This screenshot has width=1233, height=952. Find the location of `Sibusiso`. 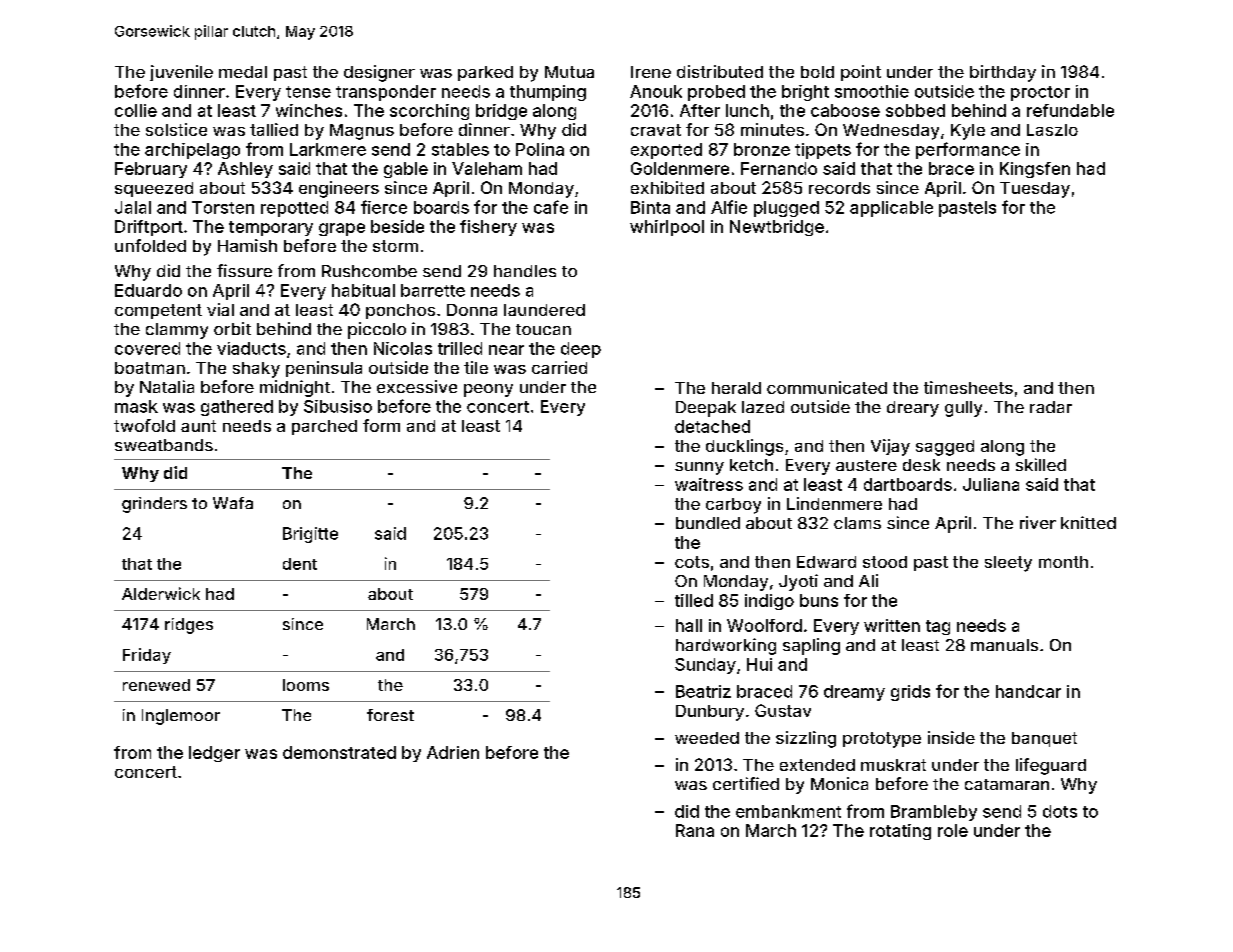

Sibusiso is located at coordinates (338, 406).
